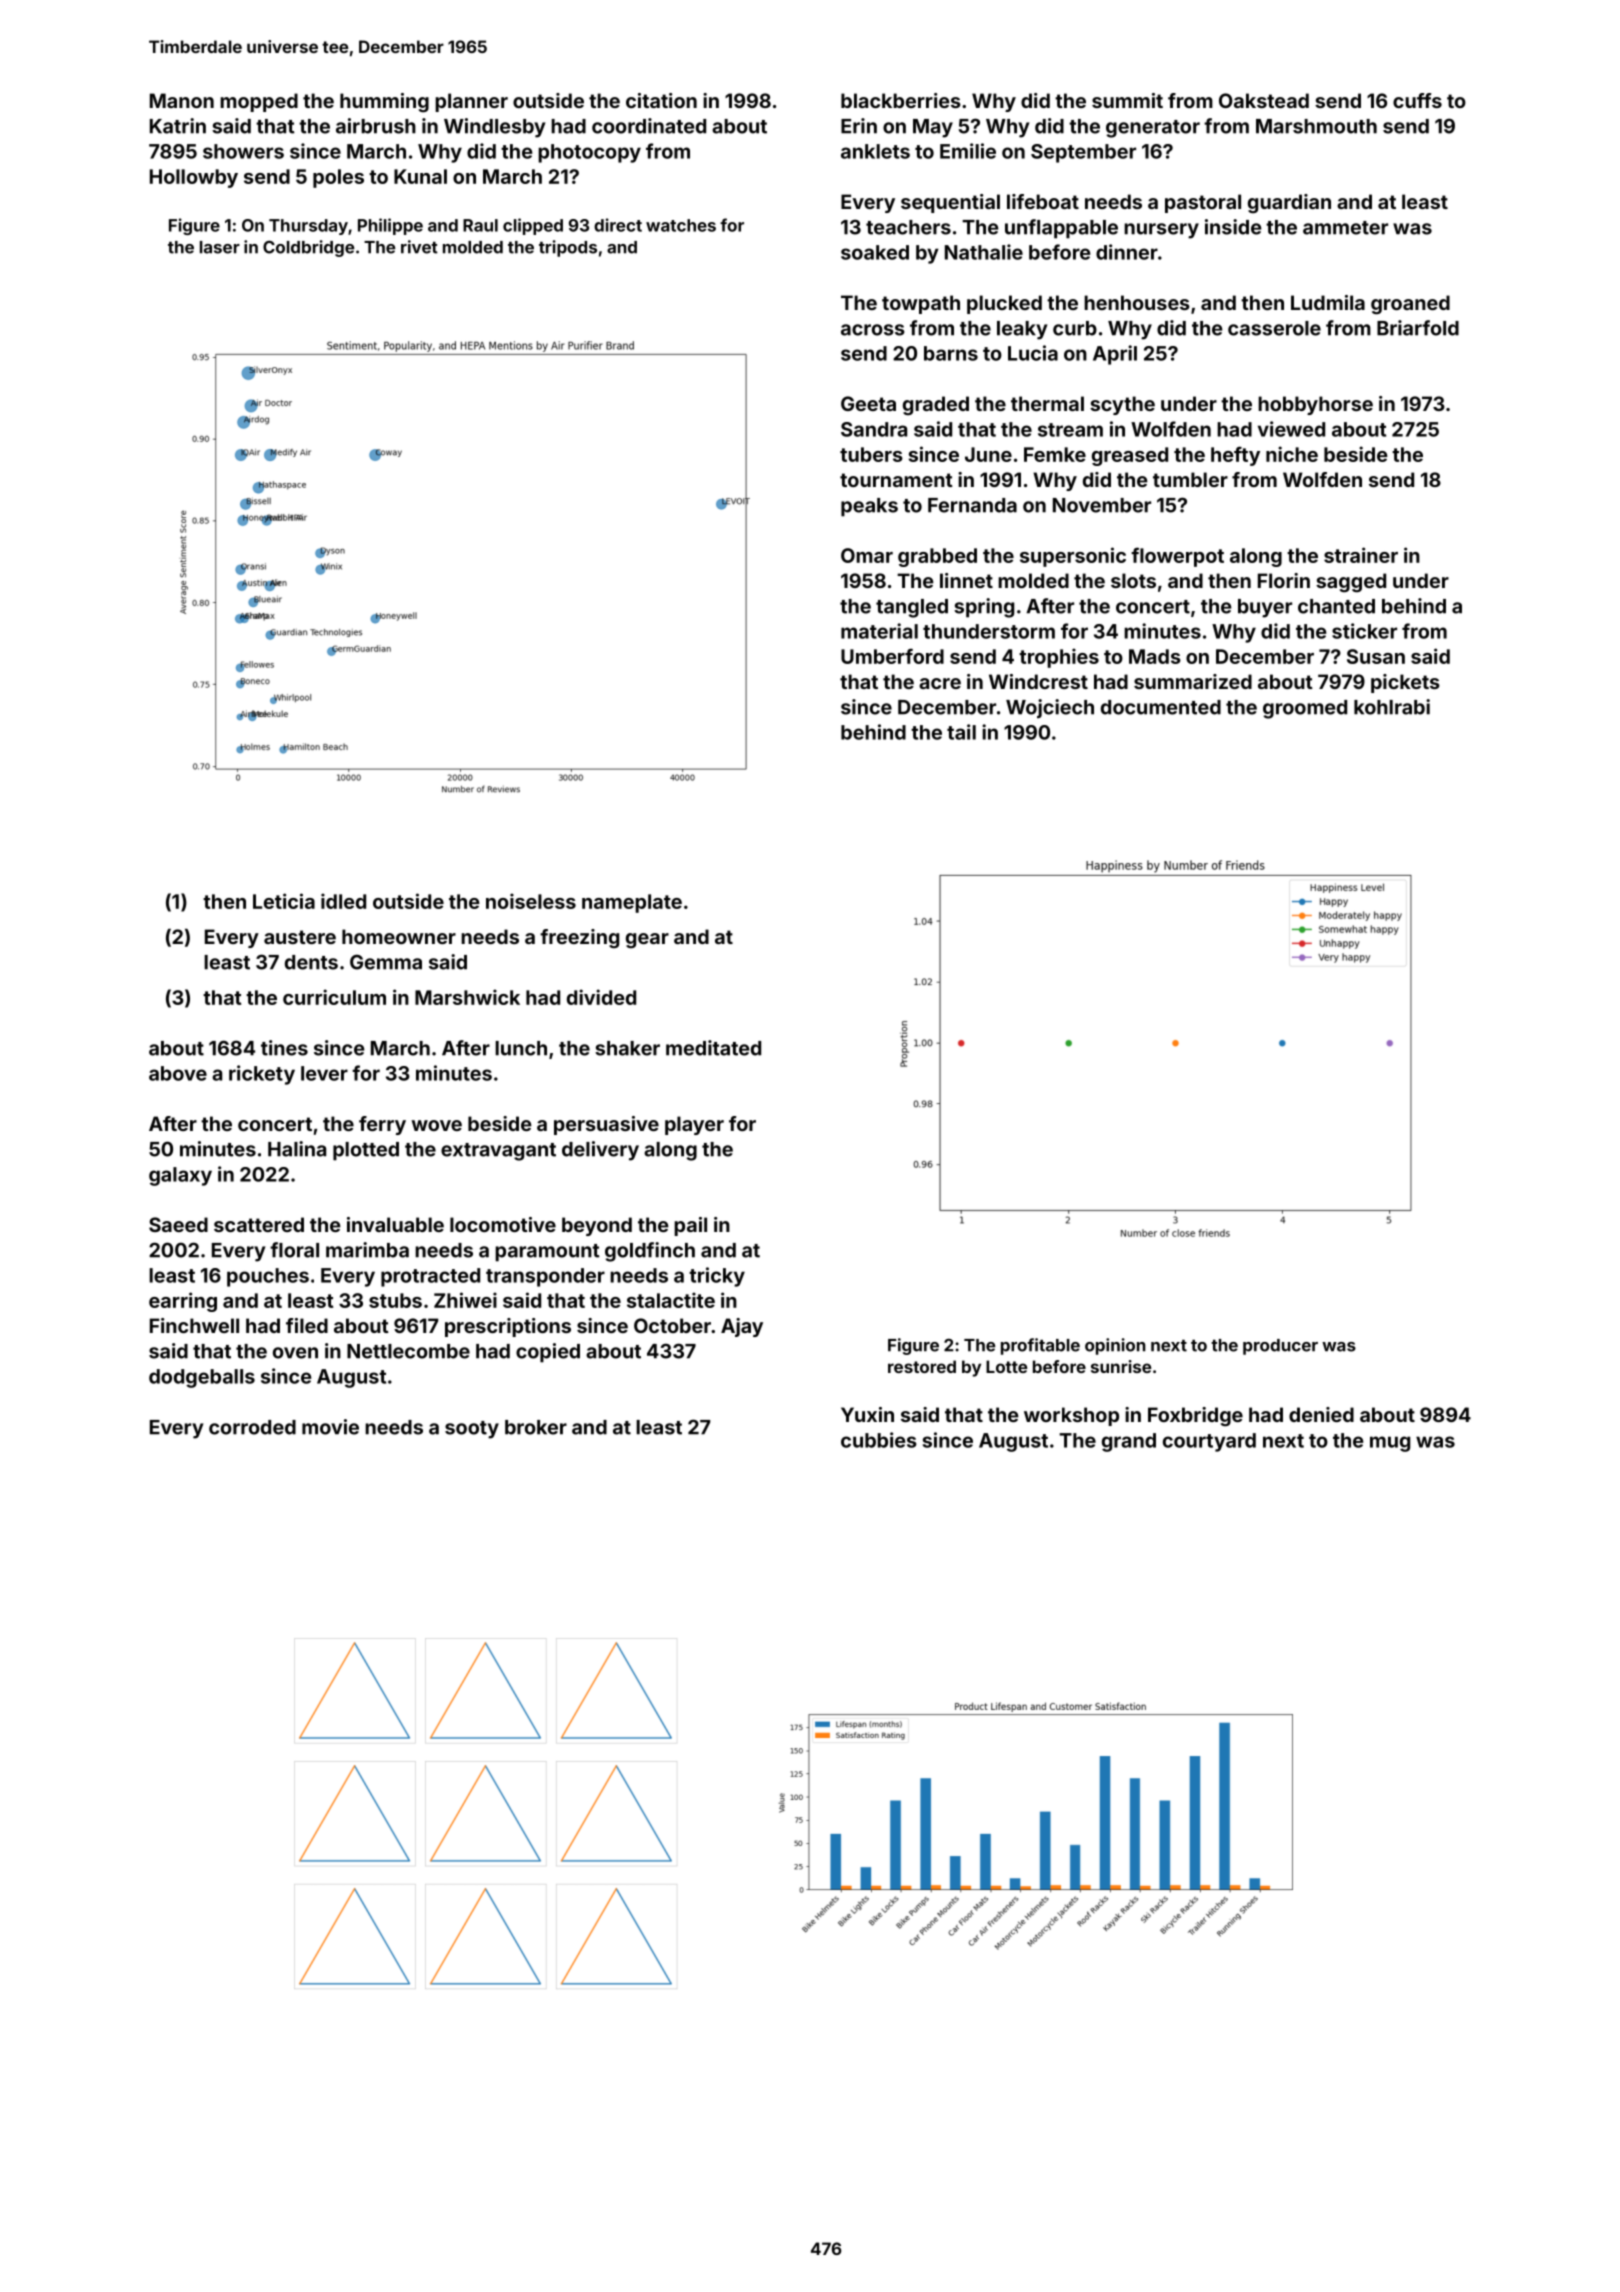 The image size is (1620, 2292). Describe the element at coordinates (467, 997) in the page. I see `Marshwick` at that location.
